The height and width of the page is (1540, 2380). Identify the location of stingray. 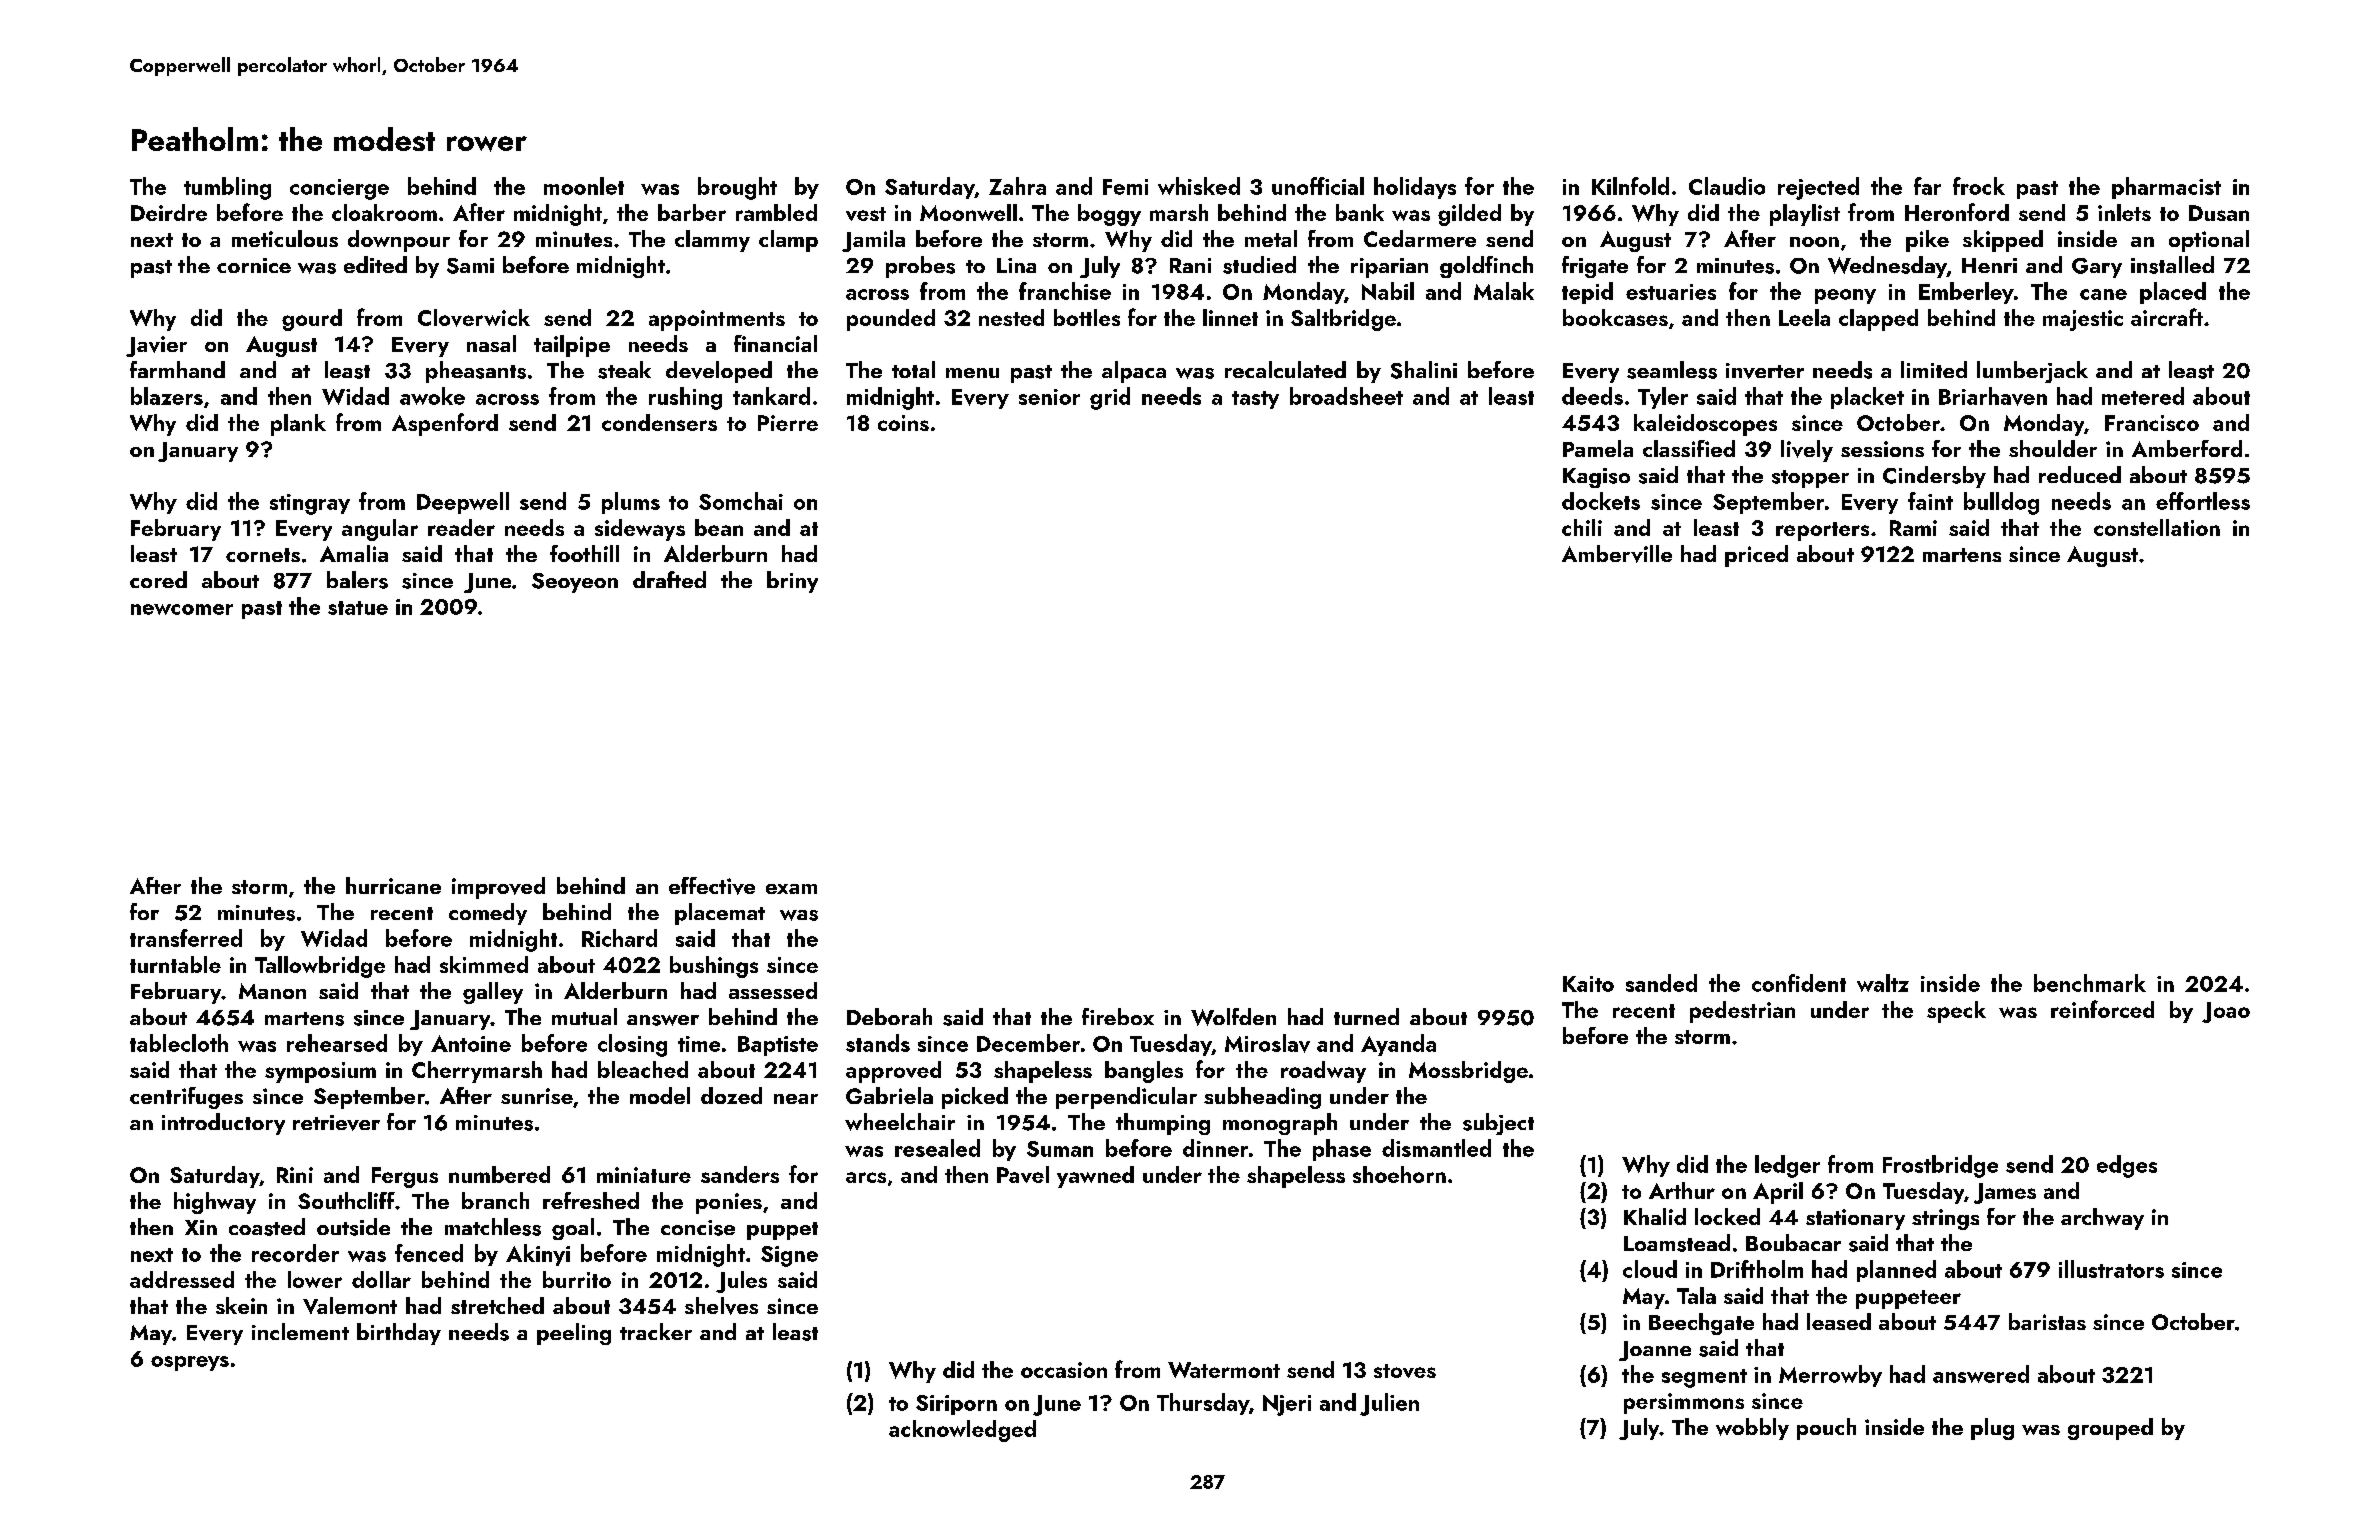
(310, 504).
